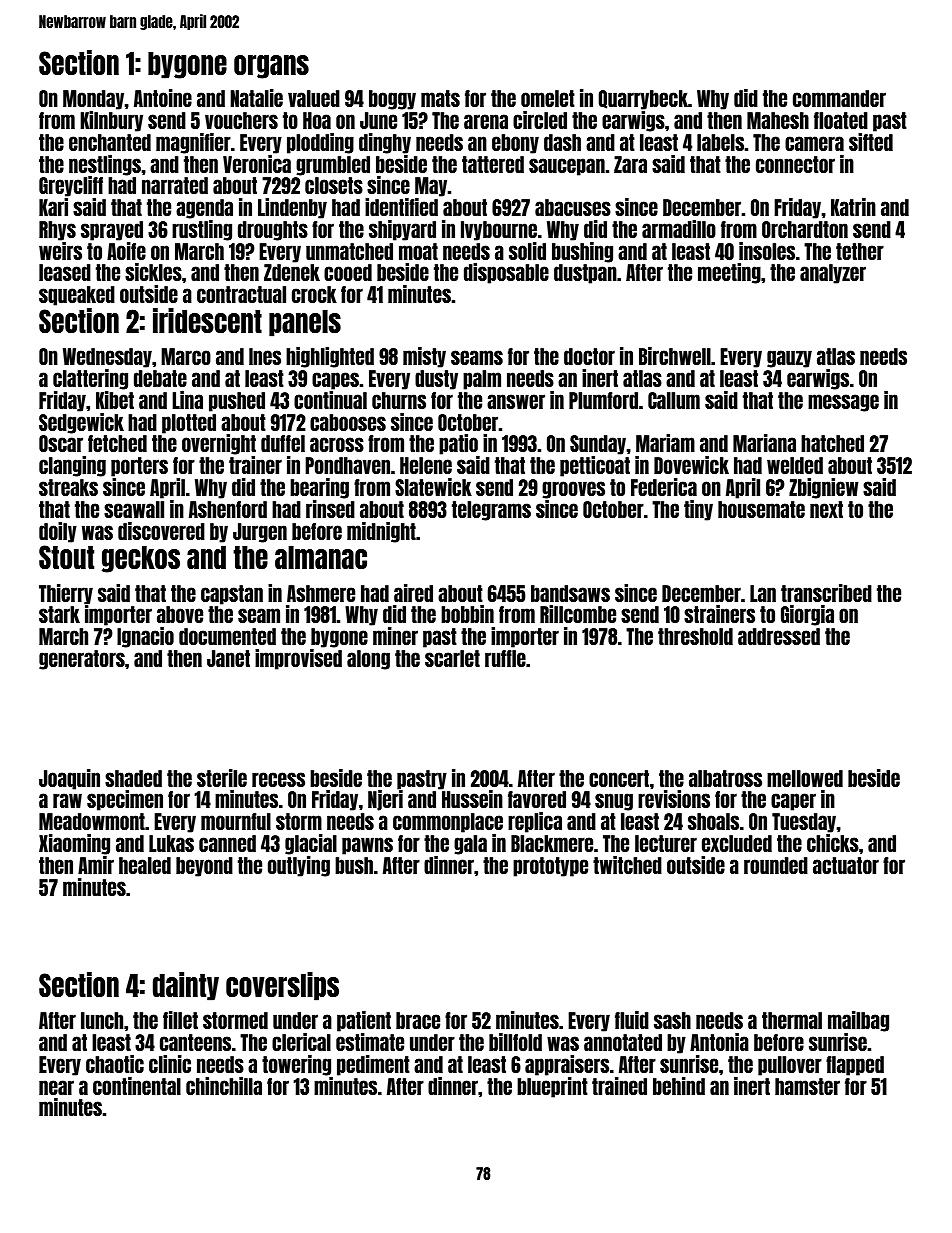  What do you see at coordinates (482, 380) in the image?
I see `palm` at bounding box center [482, 380].
